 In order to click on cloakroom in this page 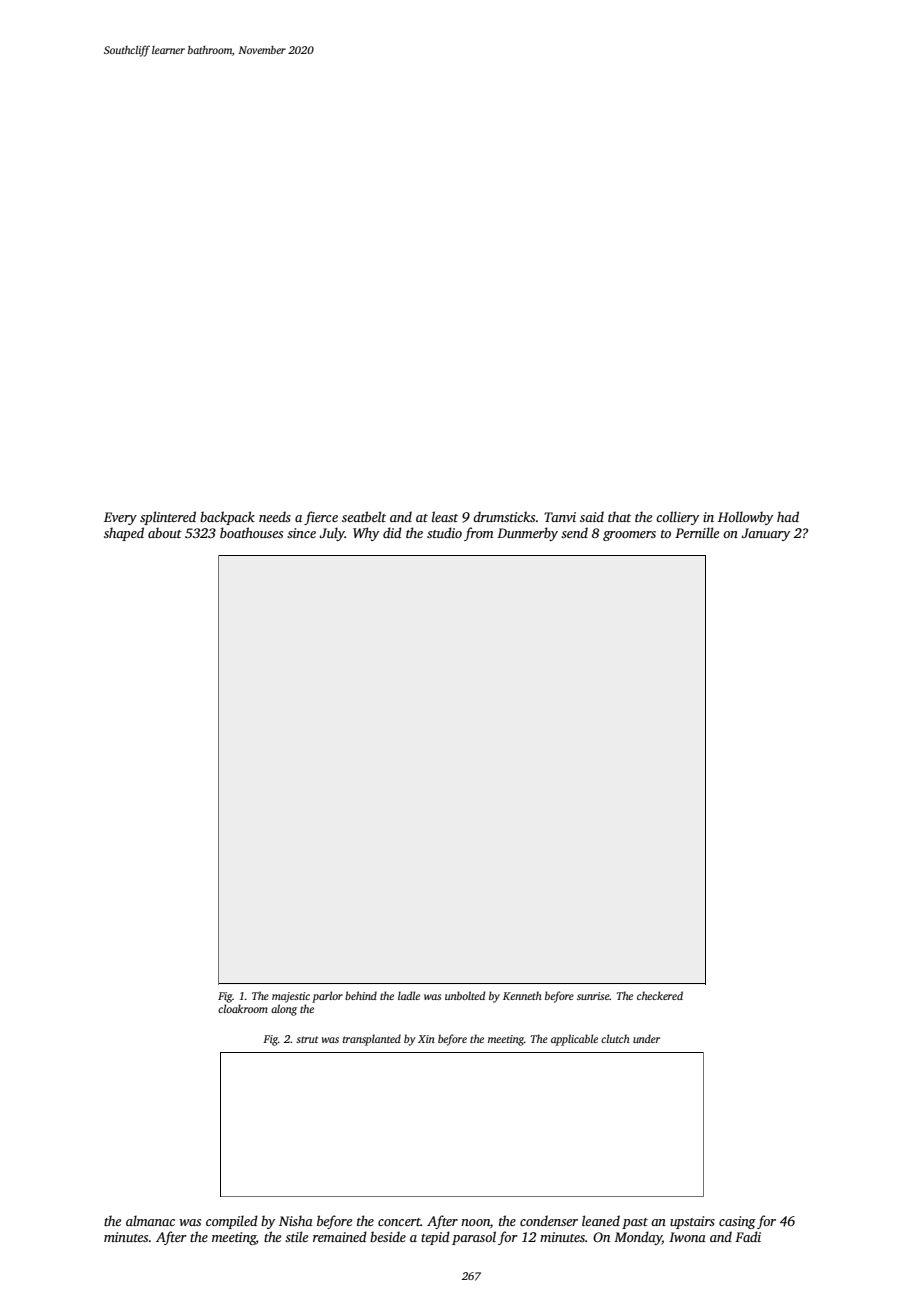, I will do `click(243, 1008)`.
